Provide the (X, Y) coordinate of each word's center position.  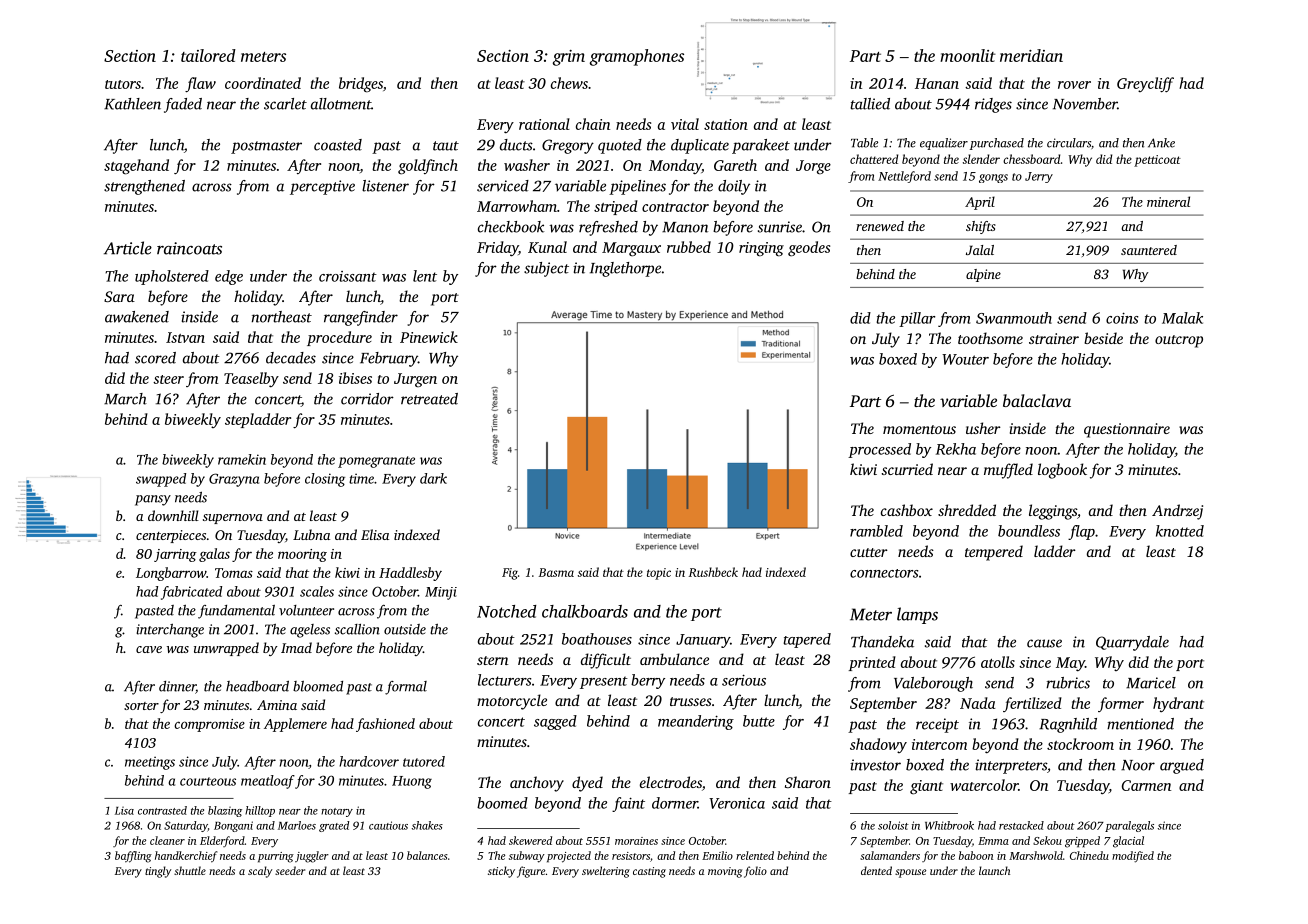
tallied (870, 104)
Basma (556, 572)
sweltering (606, 872)
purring (276, 857)
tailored (208, 55)
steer (168, 379)
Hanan (937, 83)
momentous (919, 429)
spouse (910, 873)
